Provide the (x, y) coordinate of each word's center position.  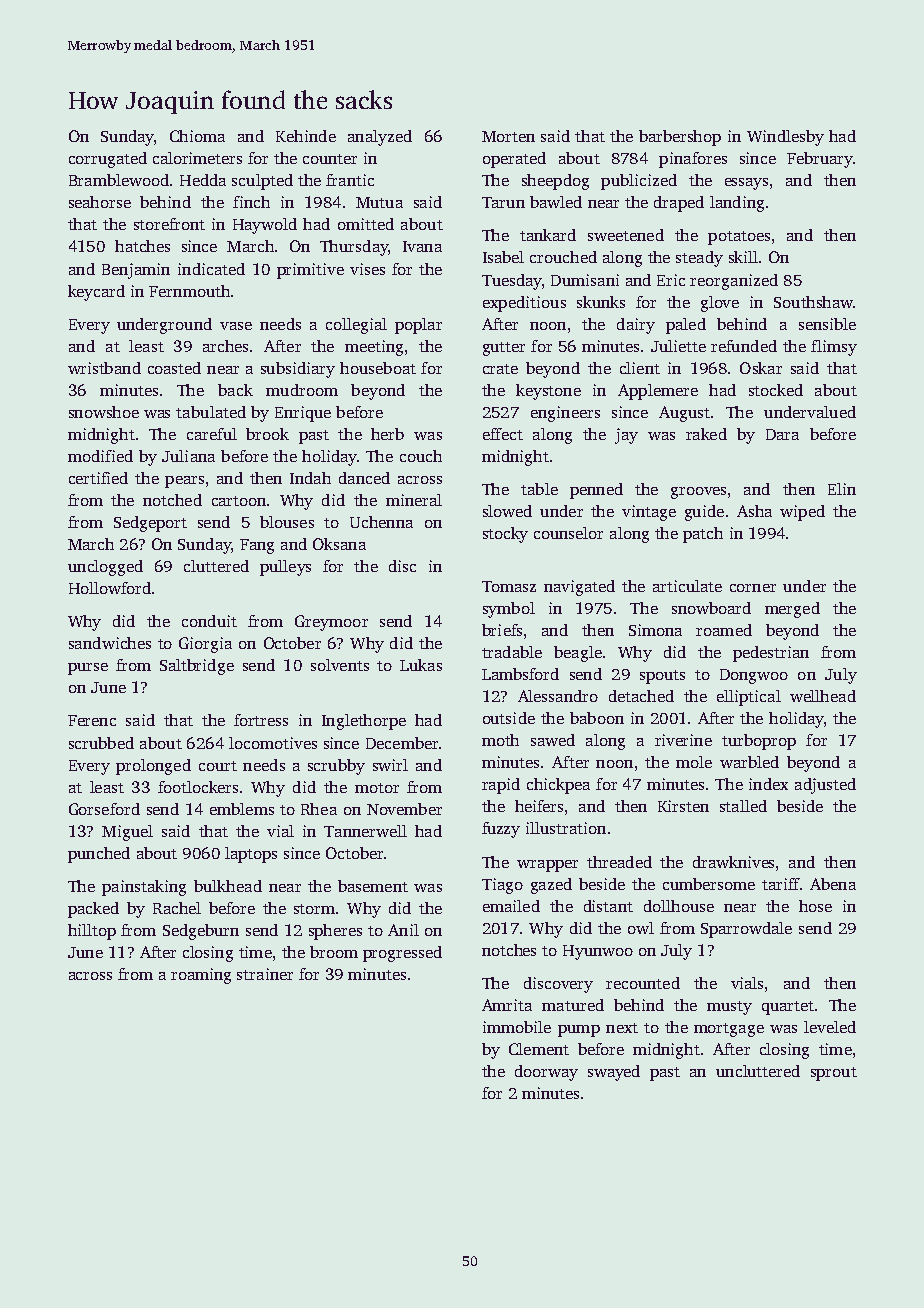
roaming (201, 976)
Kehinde (306, 136)
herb (387, 434)
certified (98, 478)
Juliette (678, 346)
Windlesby (785, 138)
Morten (508, 136)
